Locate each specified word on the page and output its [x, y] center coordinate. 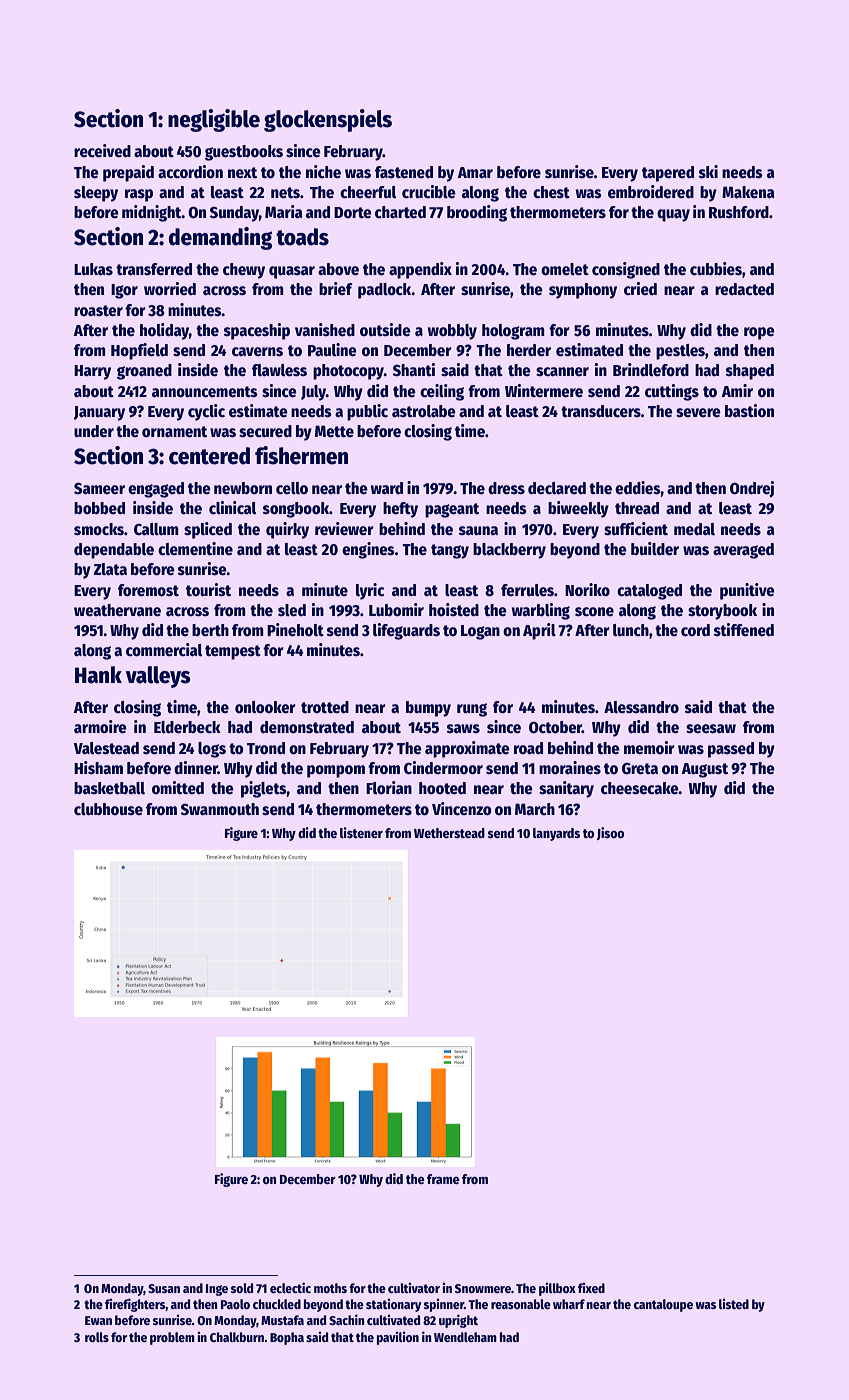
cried [640, 288]
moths [330, 1288]
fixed [591, 1288]
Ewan [98, 1320]
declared [557, 488]
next [242, 172]
